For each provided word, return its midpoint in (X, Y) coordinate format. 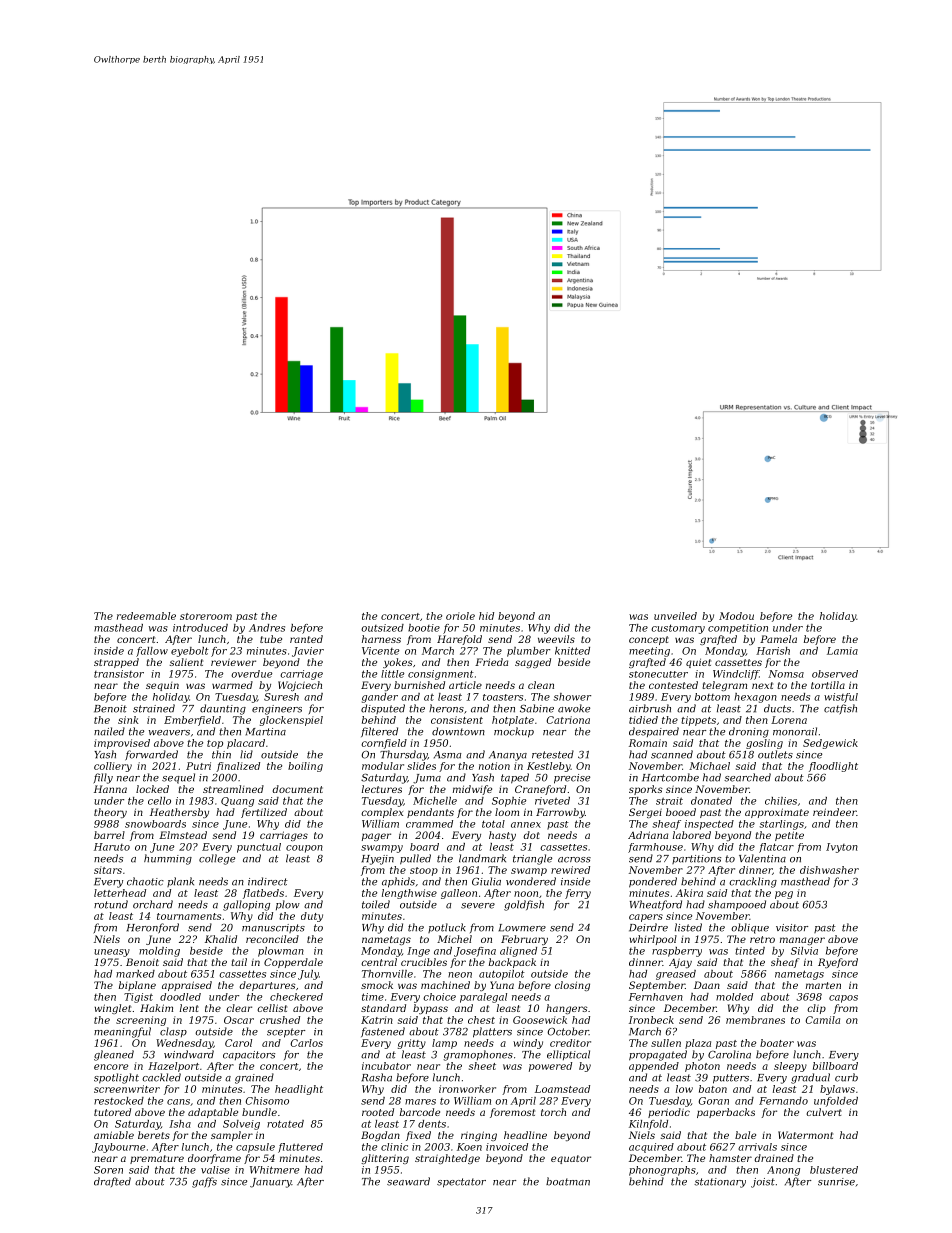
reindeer (834, 812)
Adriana (648, 835)
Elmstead (183, 835)
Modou (736, 616)
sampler (232, 1136)
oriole (460, 616)
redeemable (146, 616)
